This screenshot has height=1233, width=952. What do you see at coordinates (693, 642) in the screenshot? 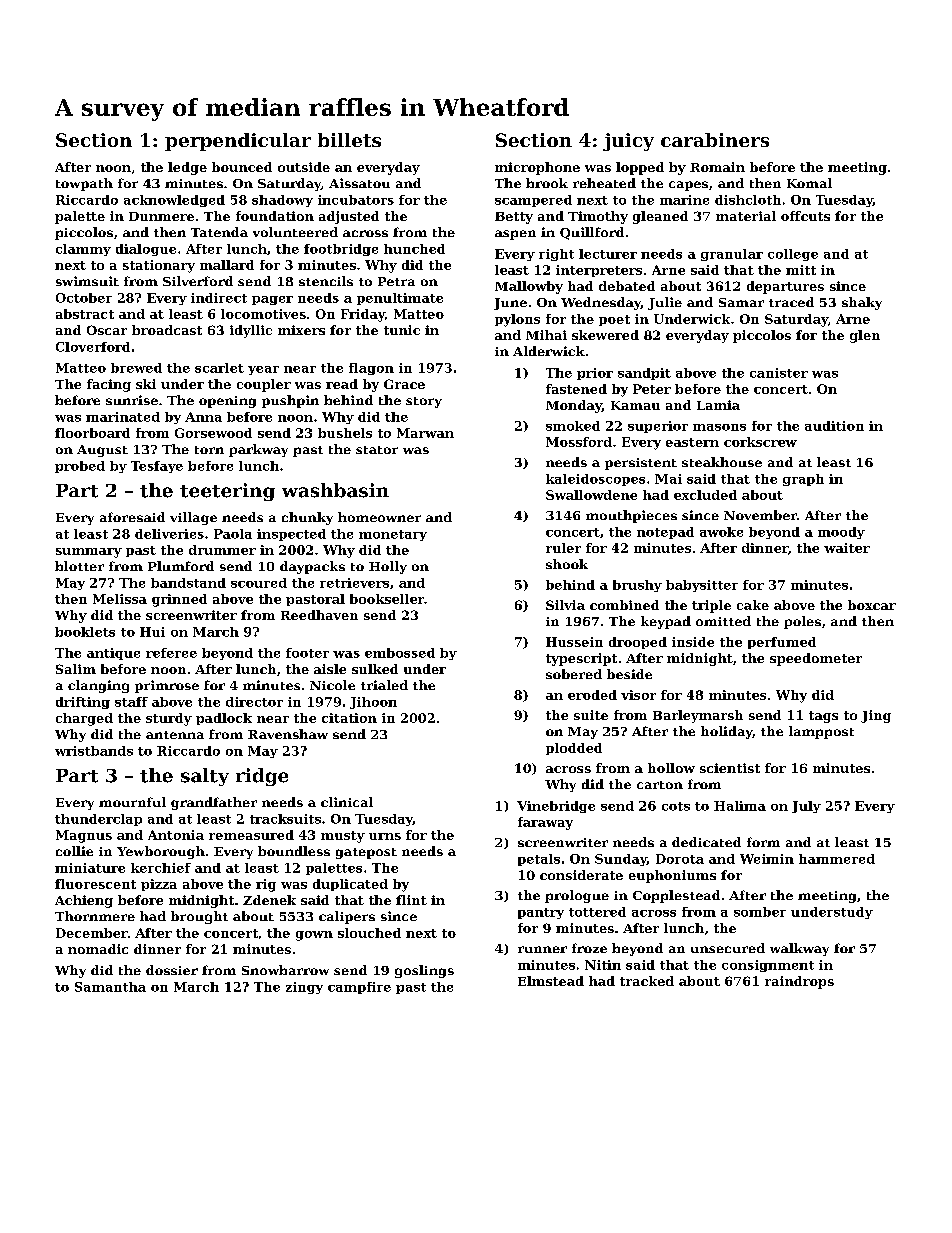
I see `inside` at bounding box center [693, 642].
